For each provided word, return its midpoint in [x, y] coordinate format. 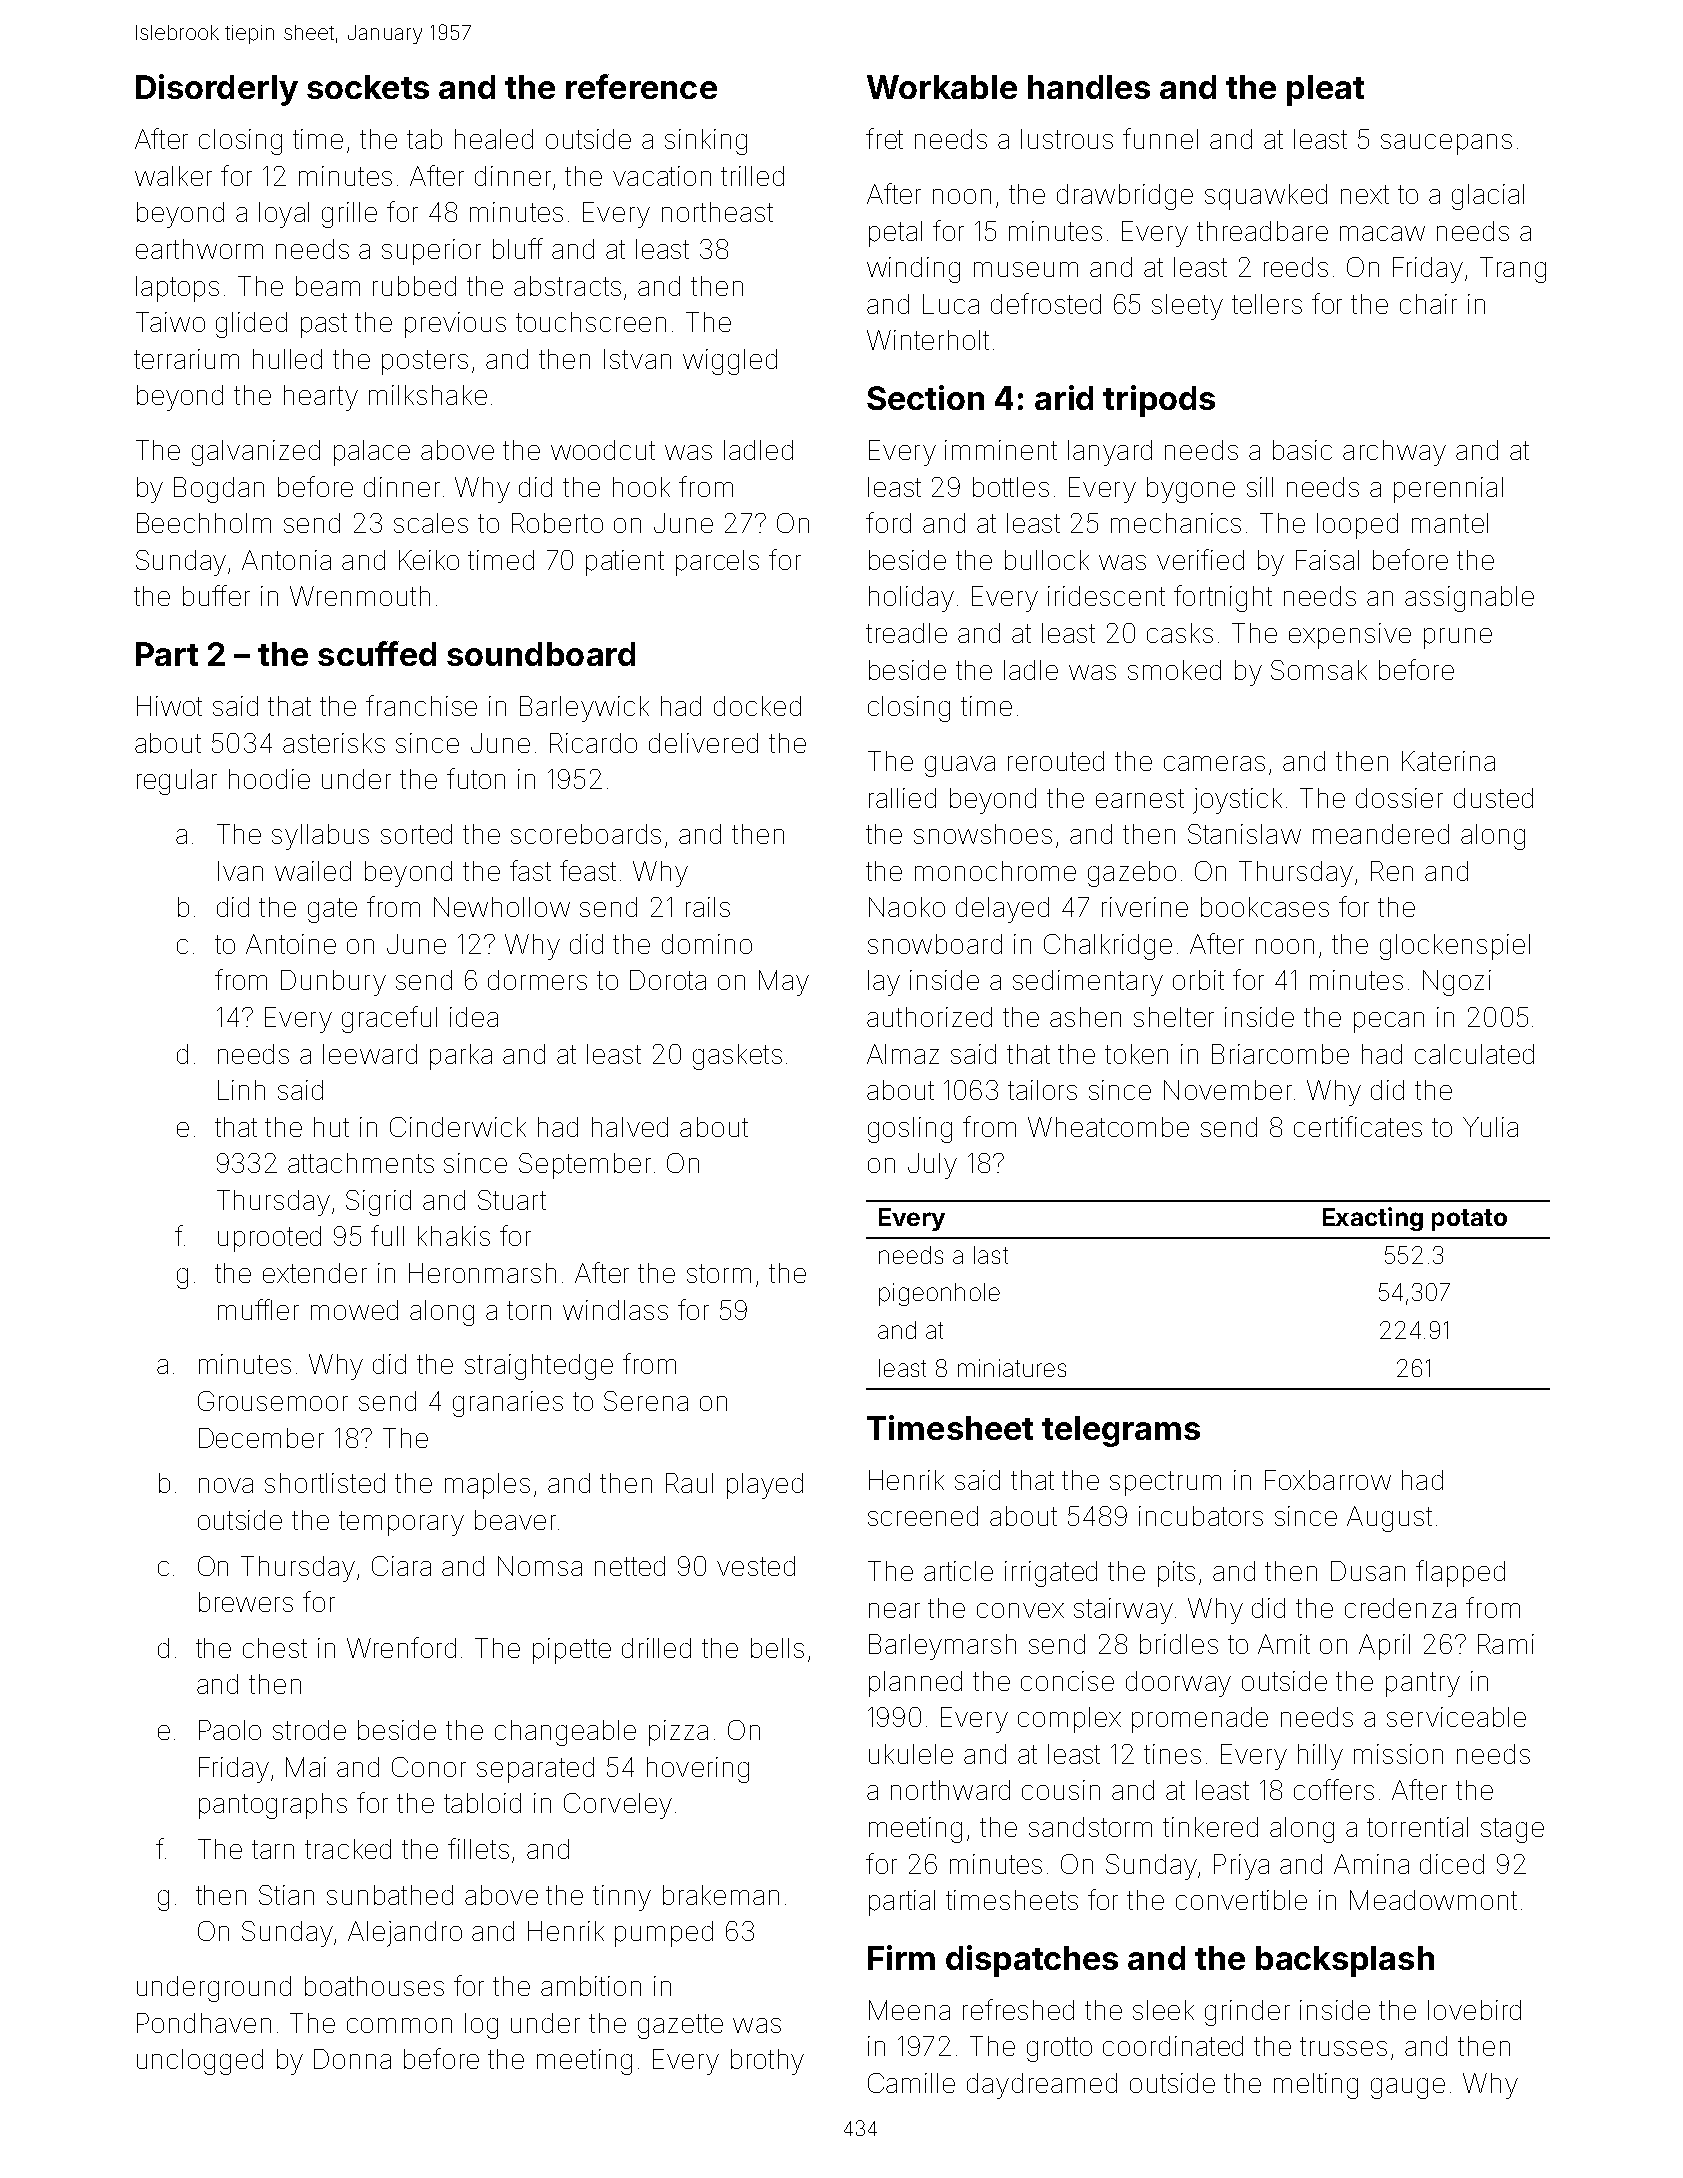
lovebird [1474, 2010]
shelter [1174, 1017]
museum [1026, 269]
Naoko [907, 907]
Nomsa [540, 1566]
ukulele [911, 1754]
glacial [1488, 197]
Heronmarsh [482, 1273]
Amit [1284, 1644]
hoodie [269, 779]
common [399, 2025]
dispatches [1032, 1961]
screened [923, 1516]
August [1389, 1519]
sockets [368, 87]
